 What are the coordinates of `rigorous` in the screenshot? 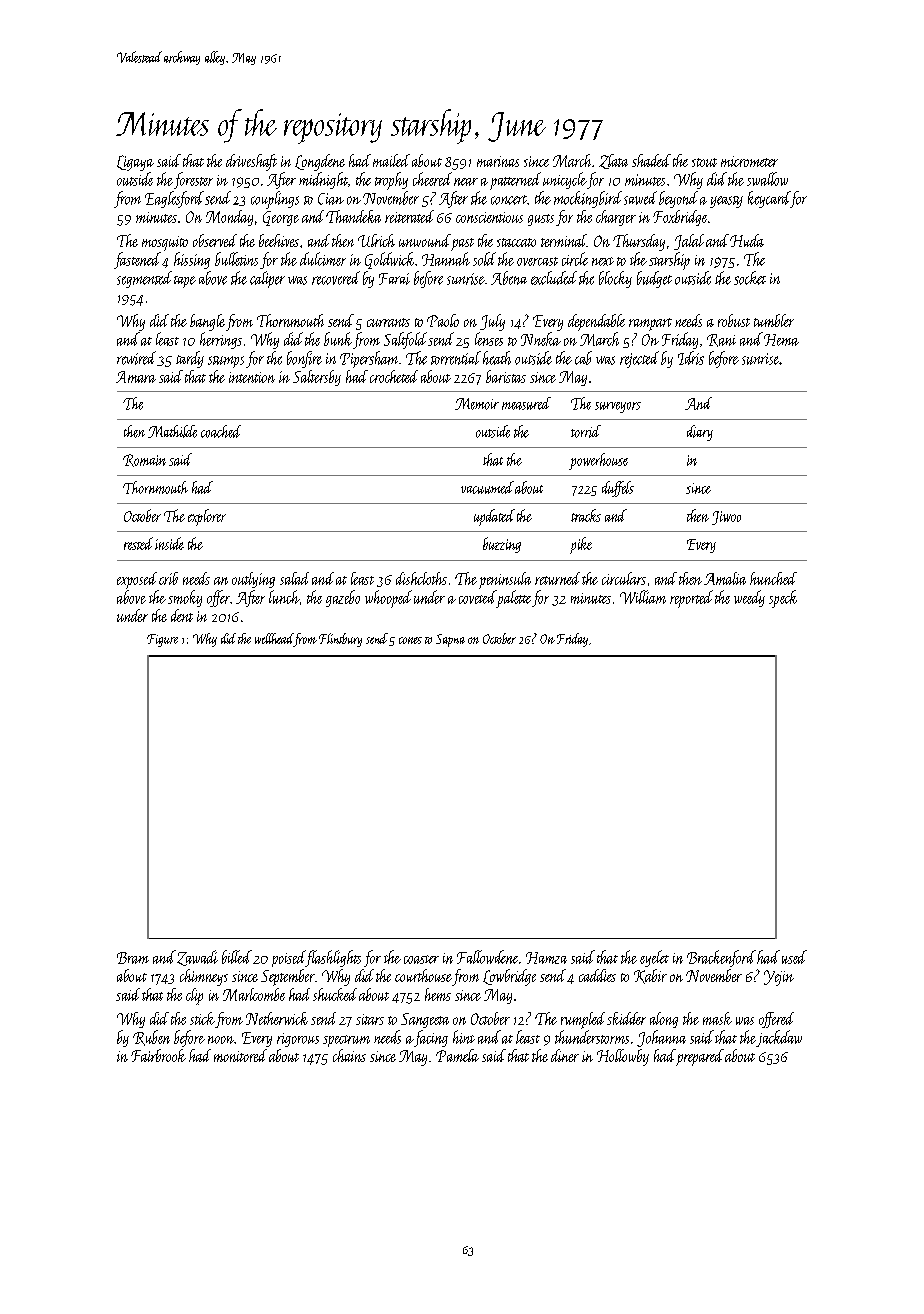 It's located at (298, 1040).
